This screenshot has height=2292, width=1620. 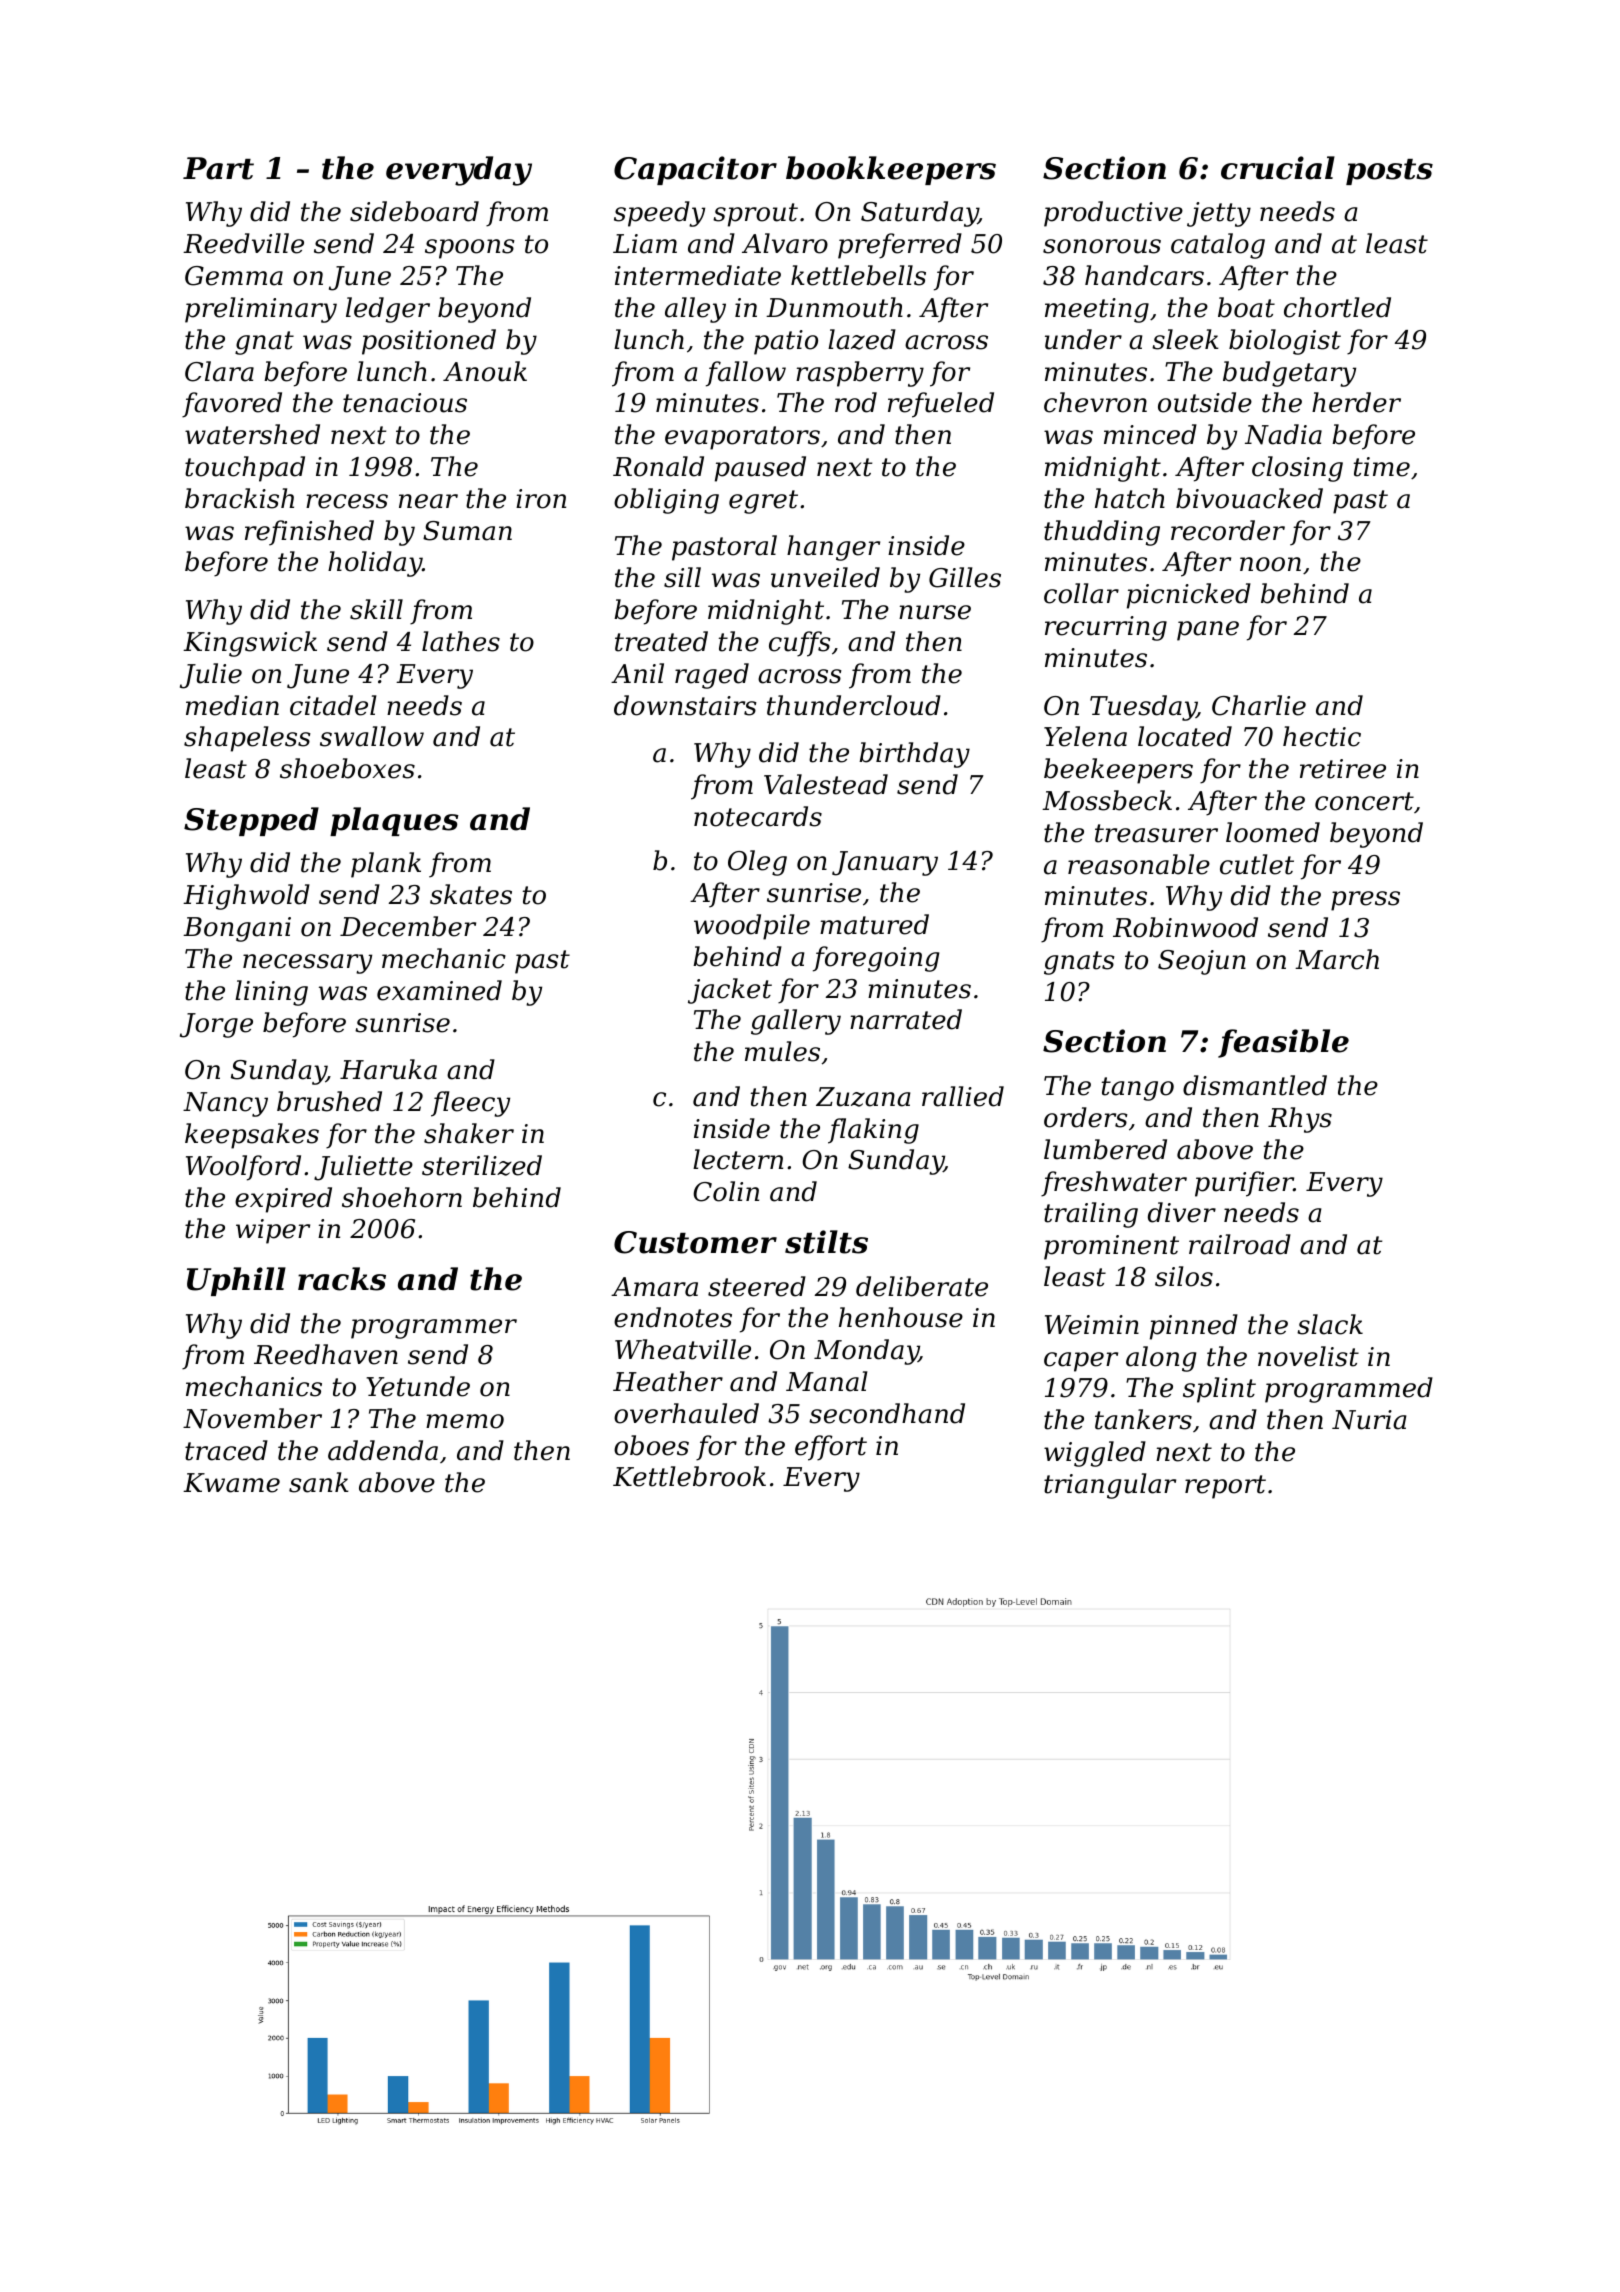 What do you see at coordinates (1139, 864) in the screenshot?
I see `reasonable` at bounding box center [1139, 864].
